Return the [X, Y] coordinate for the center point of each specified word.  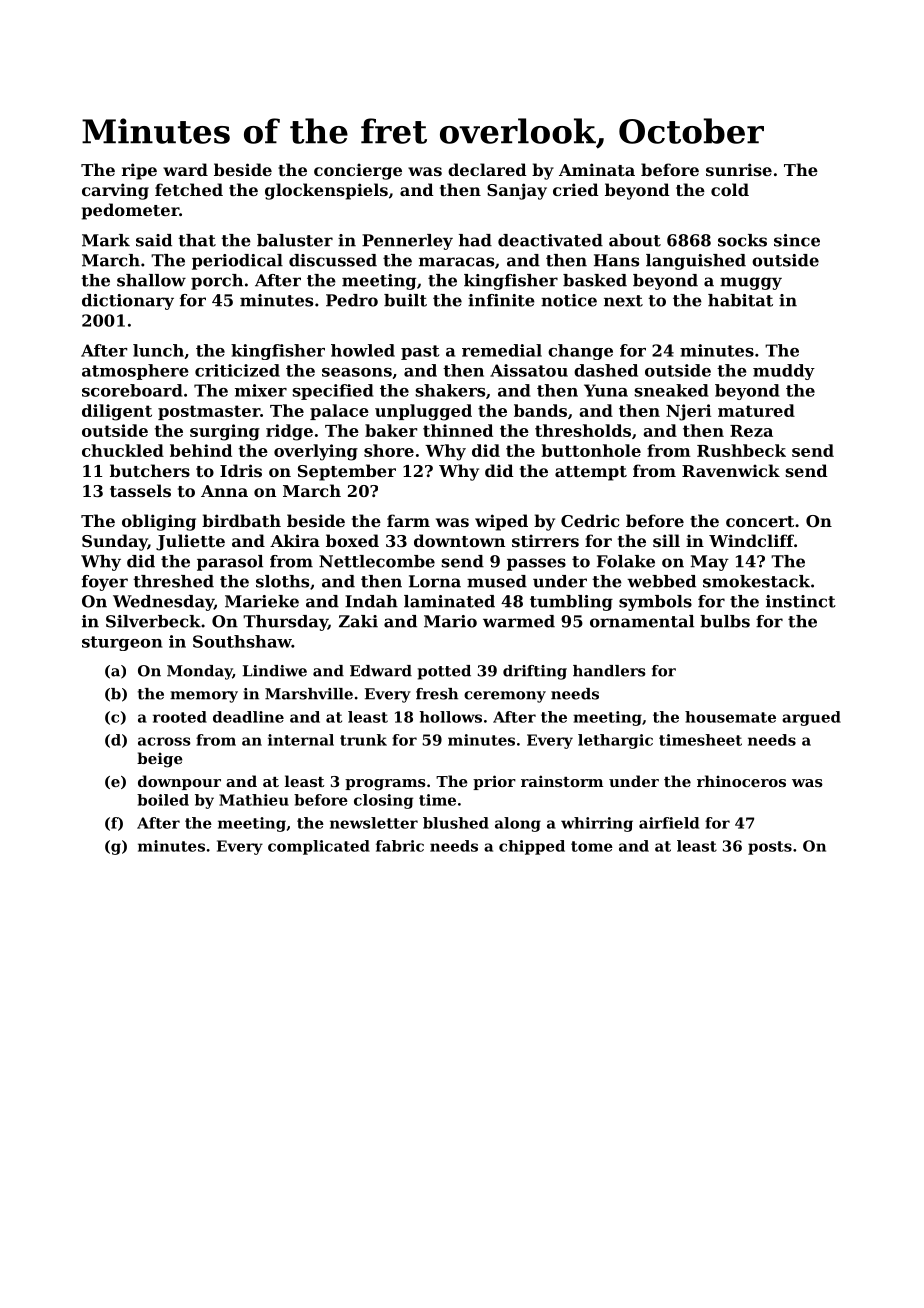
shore [389, 450]
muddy [784, 372]
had [475, 240]
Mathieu [254, 800]
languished [696, 262]
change [580, 352]
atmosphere [135, 372]
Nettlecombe [377, 561]
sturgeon [122, 643]
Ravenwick [731, 470]
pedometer [130, 211]
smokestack [756, 581]
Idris [241, 470]
